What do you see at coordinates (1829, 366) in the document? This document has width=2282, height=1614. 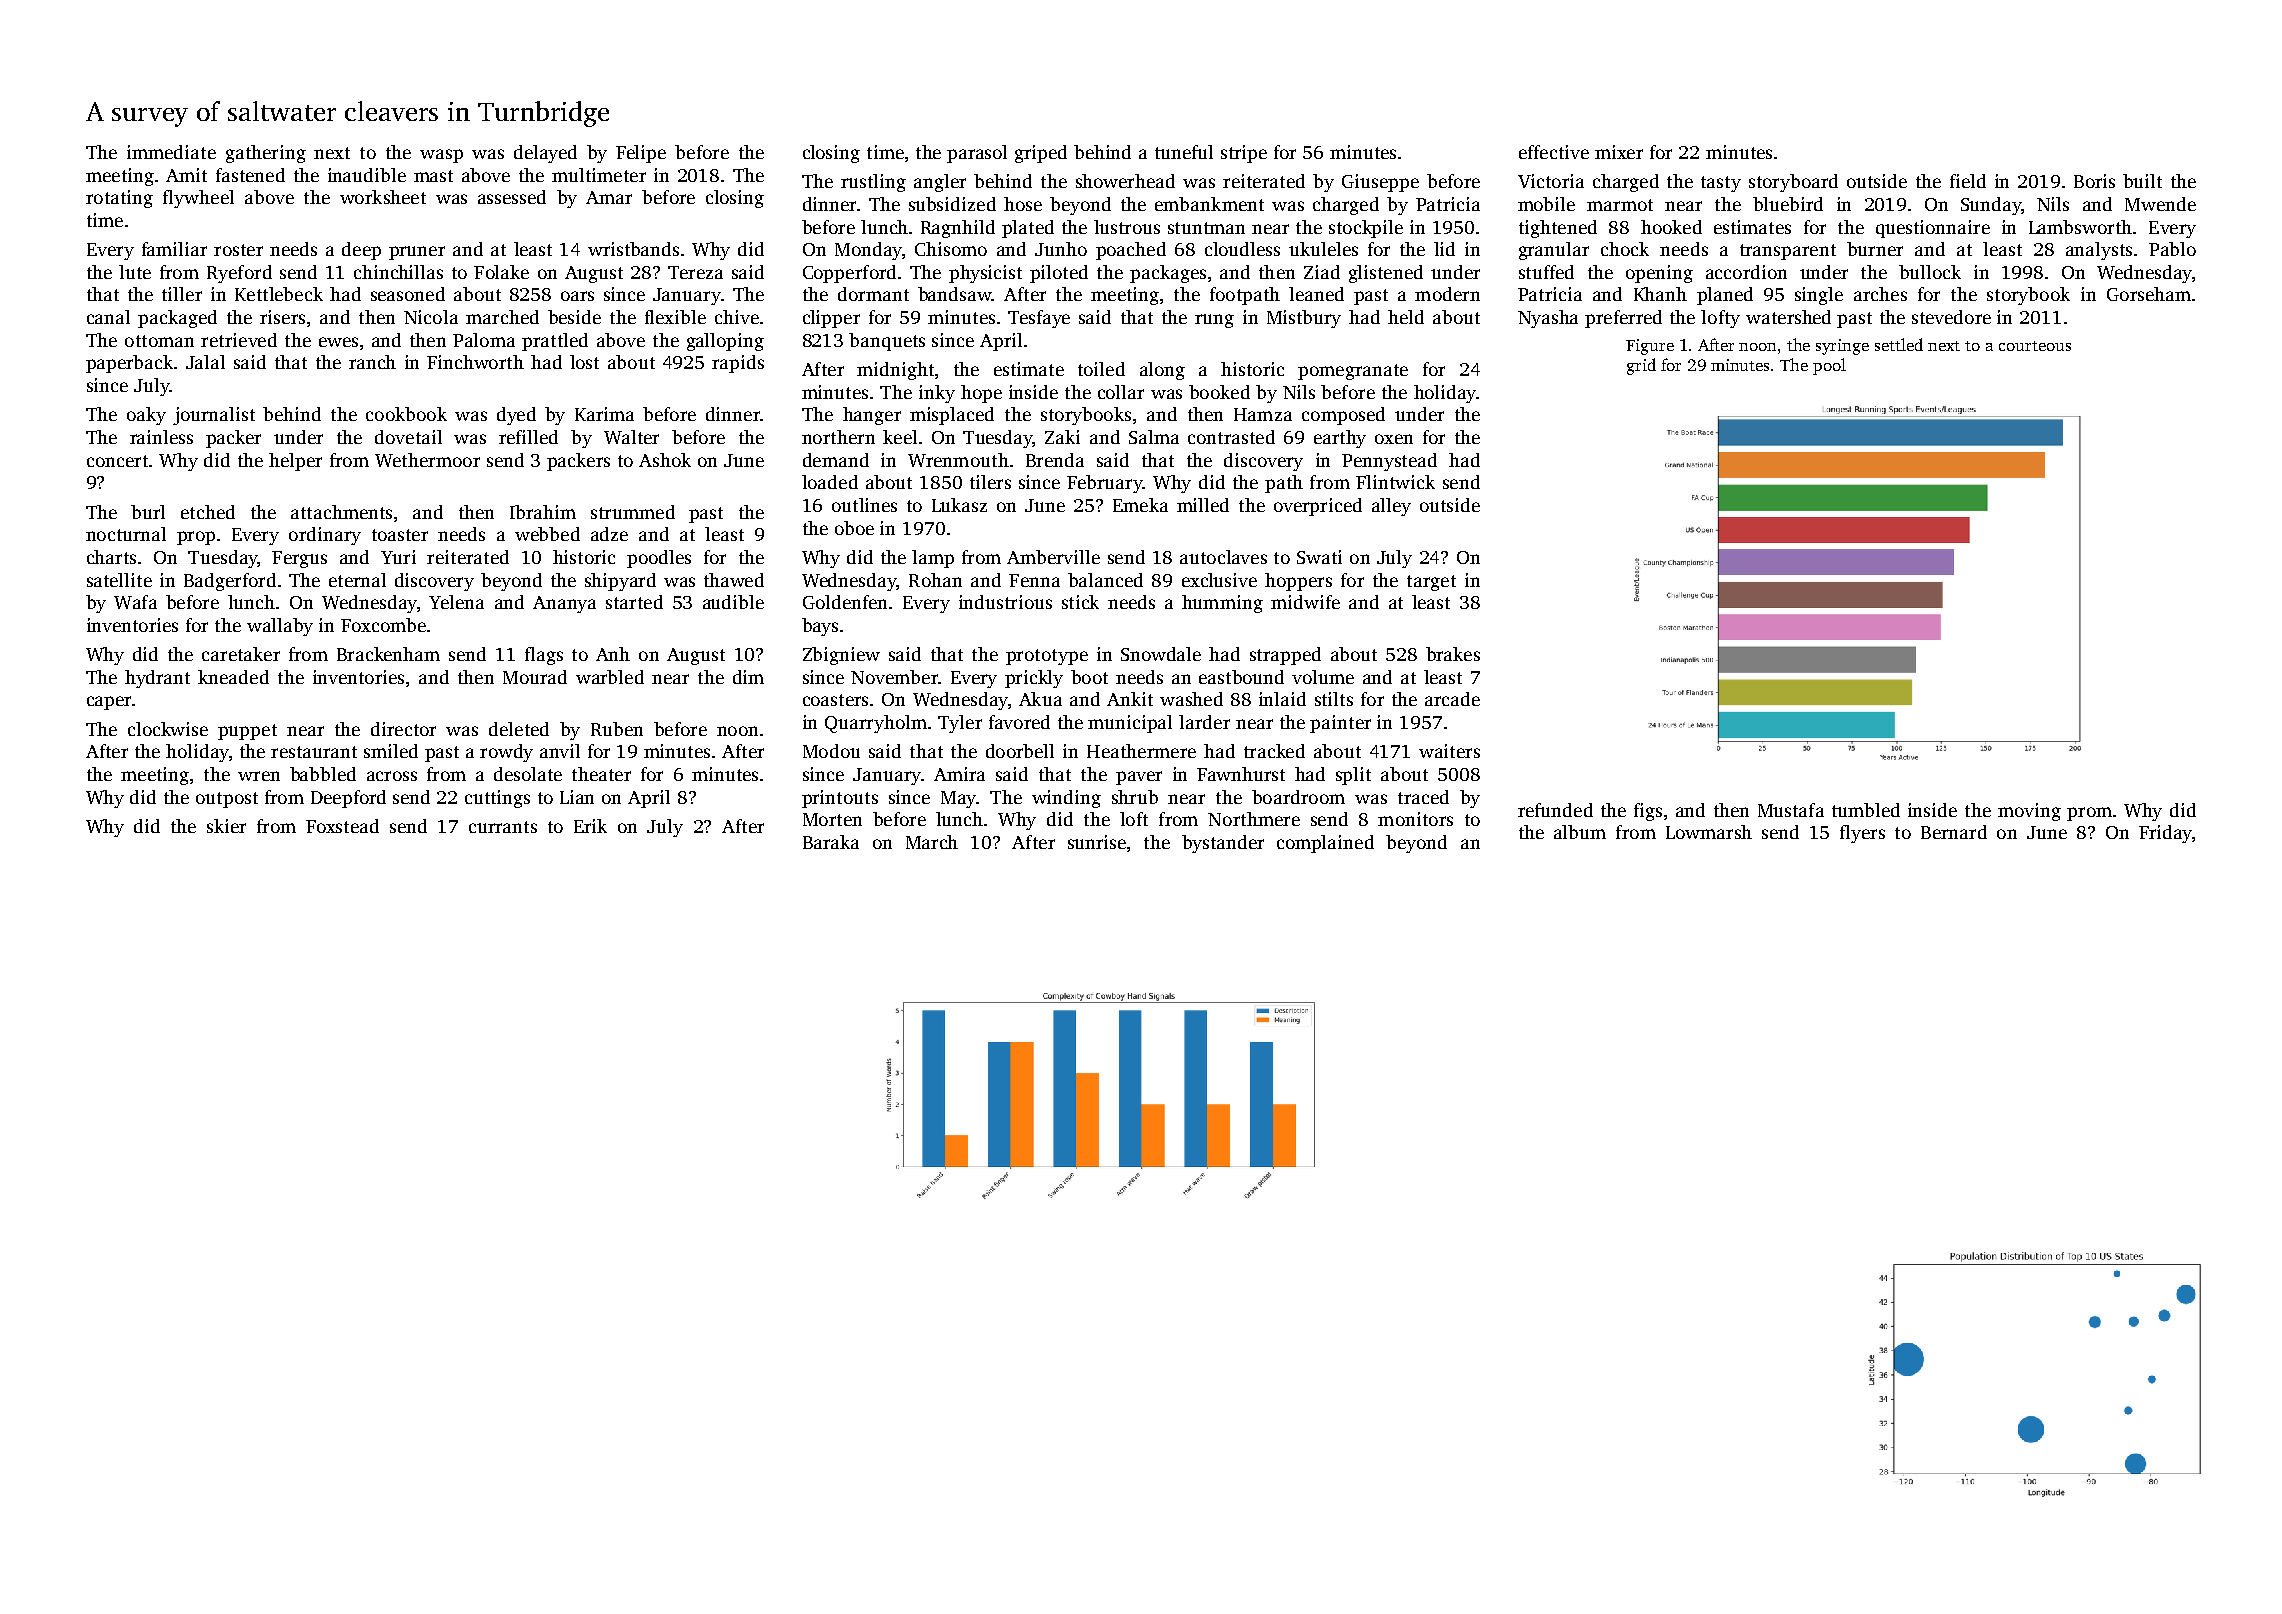 I see `pool` at bounding box center [1829, 366].
